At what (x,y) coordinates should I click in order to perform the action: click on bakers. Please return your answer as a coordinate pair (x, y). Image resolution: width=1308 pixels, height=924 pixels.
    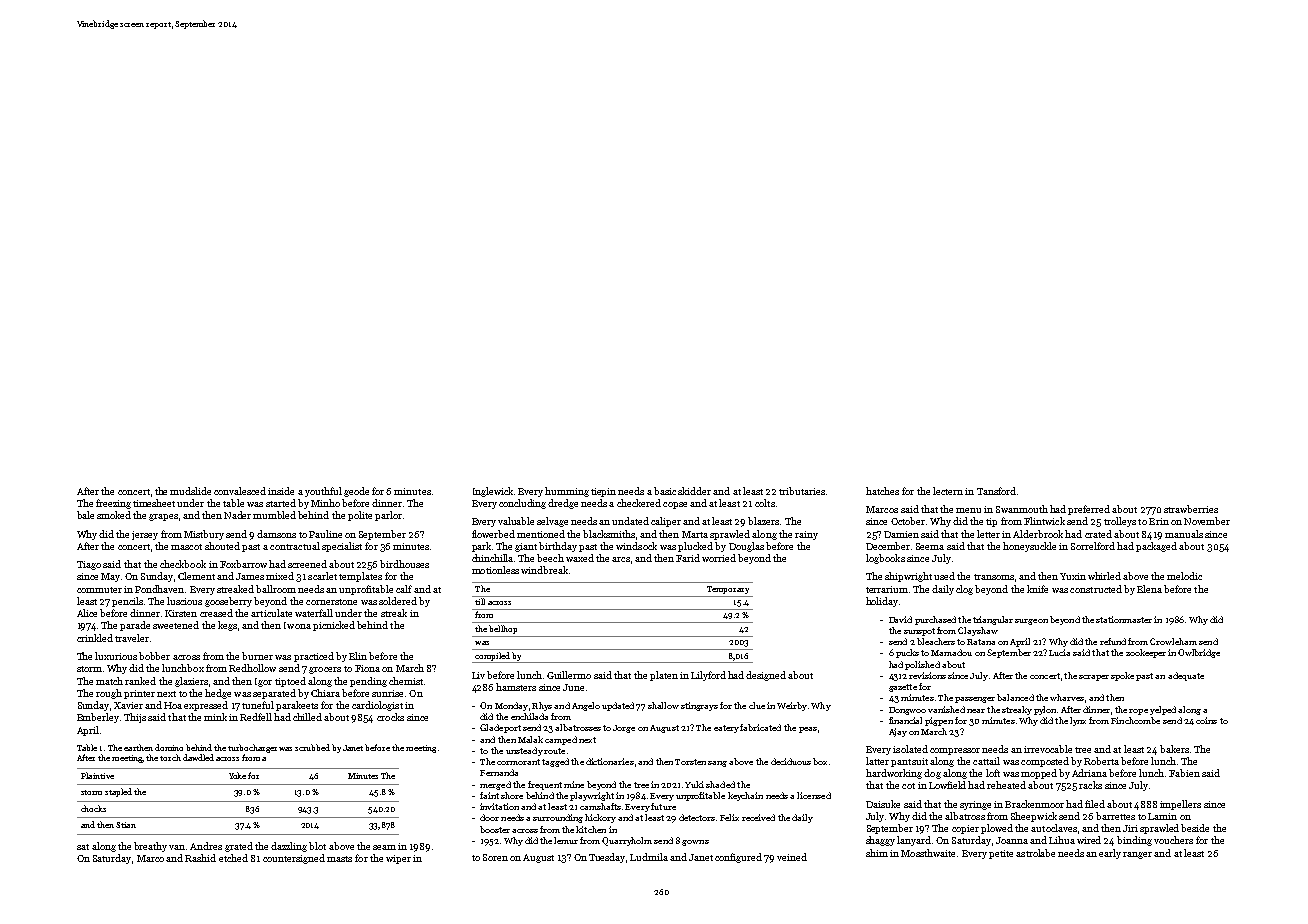
    Looking at the image, I should click on (1174, 749).
